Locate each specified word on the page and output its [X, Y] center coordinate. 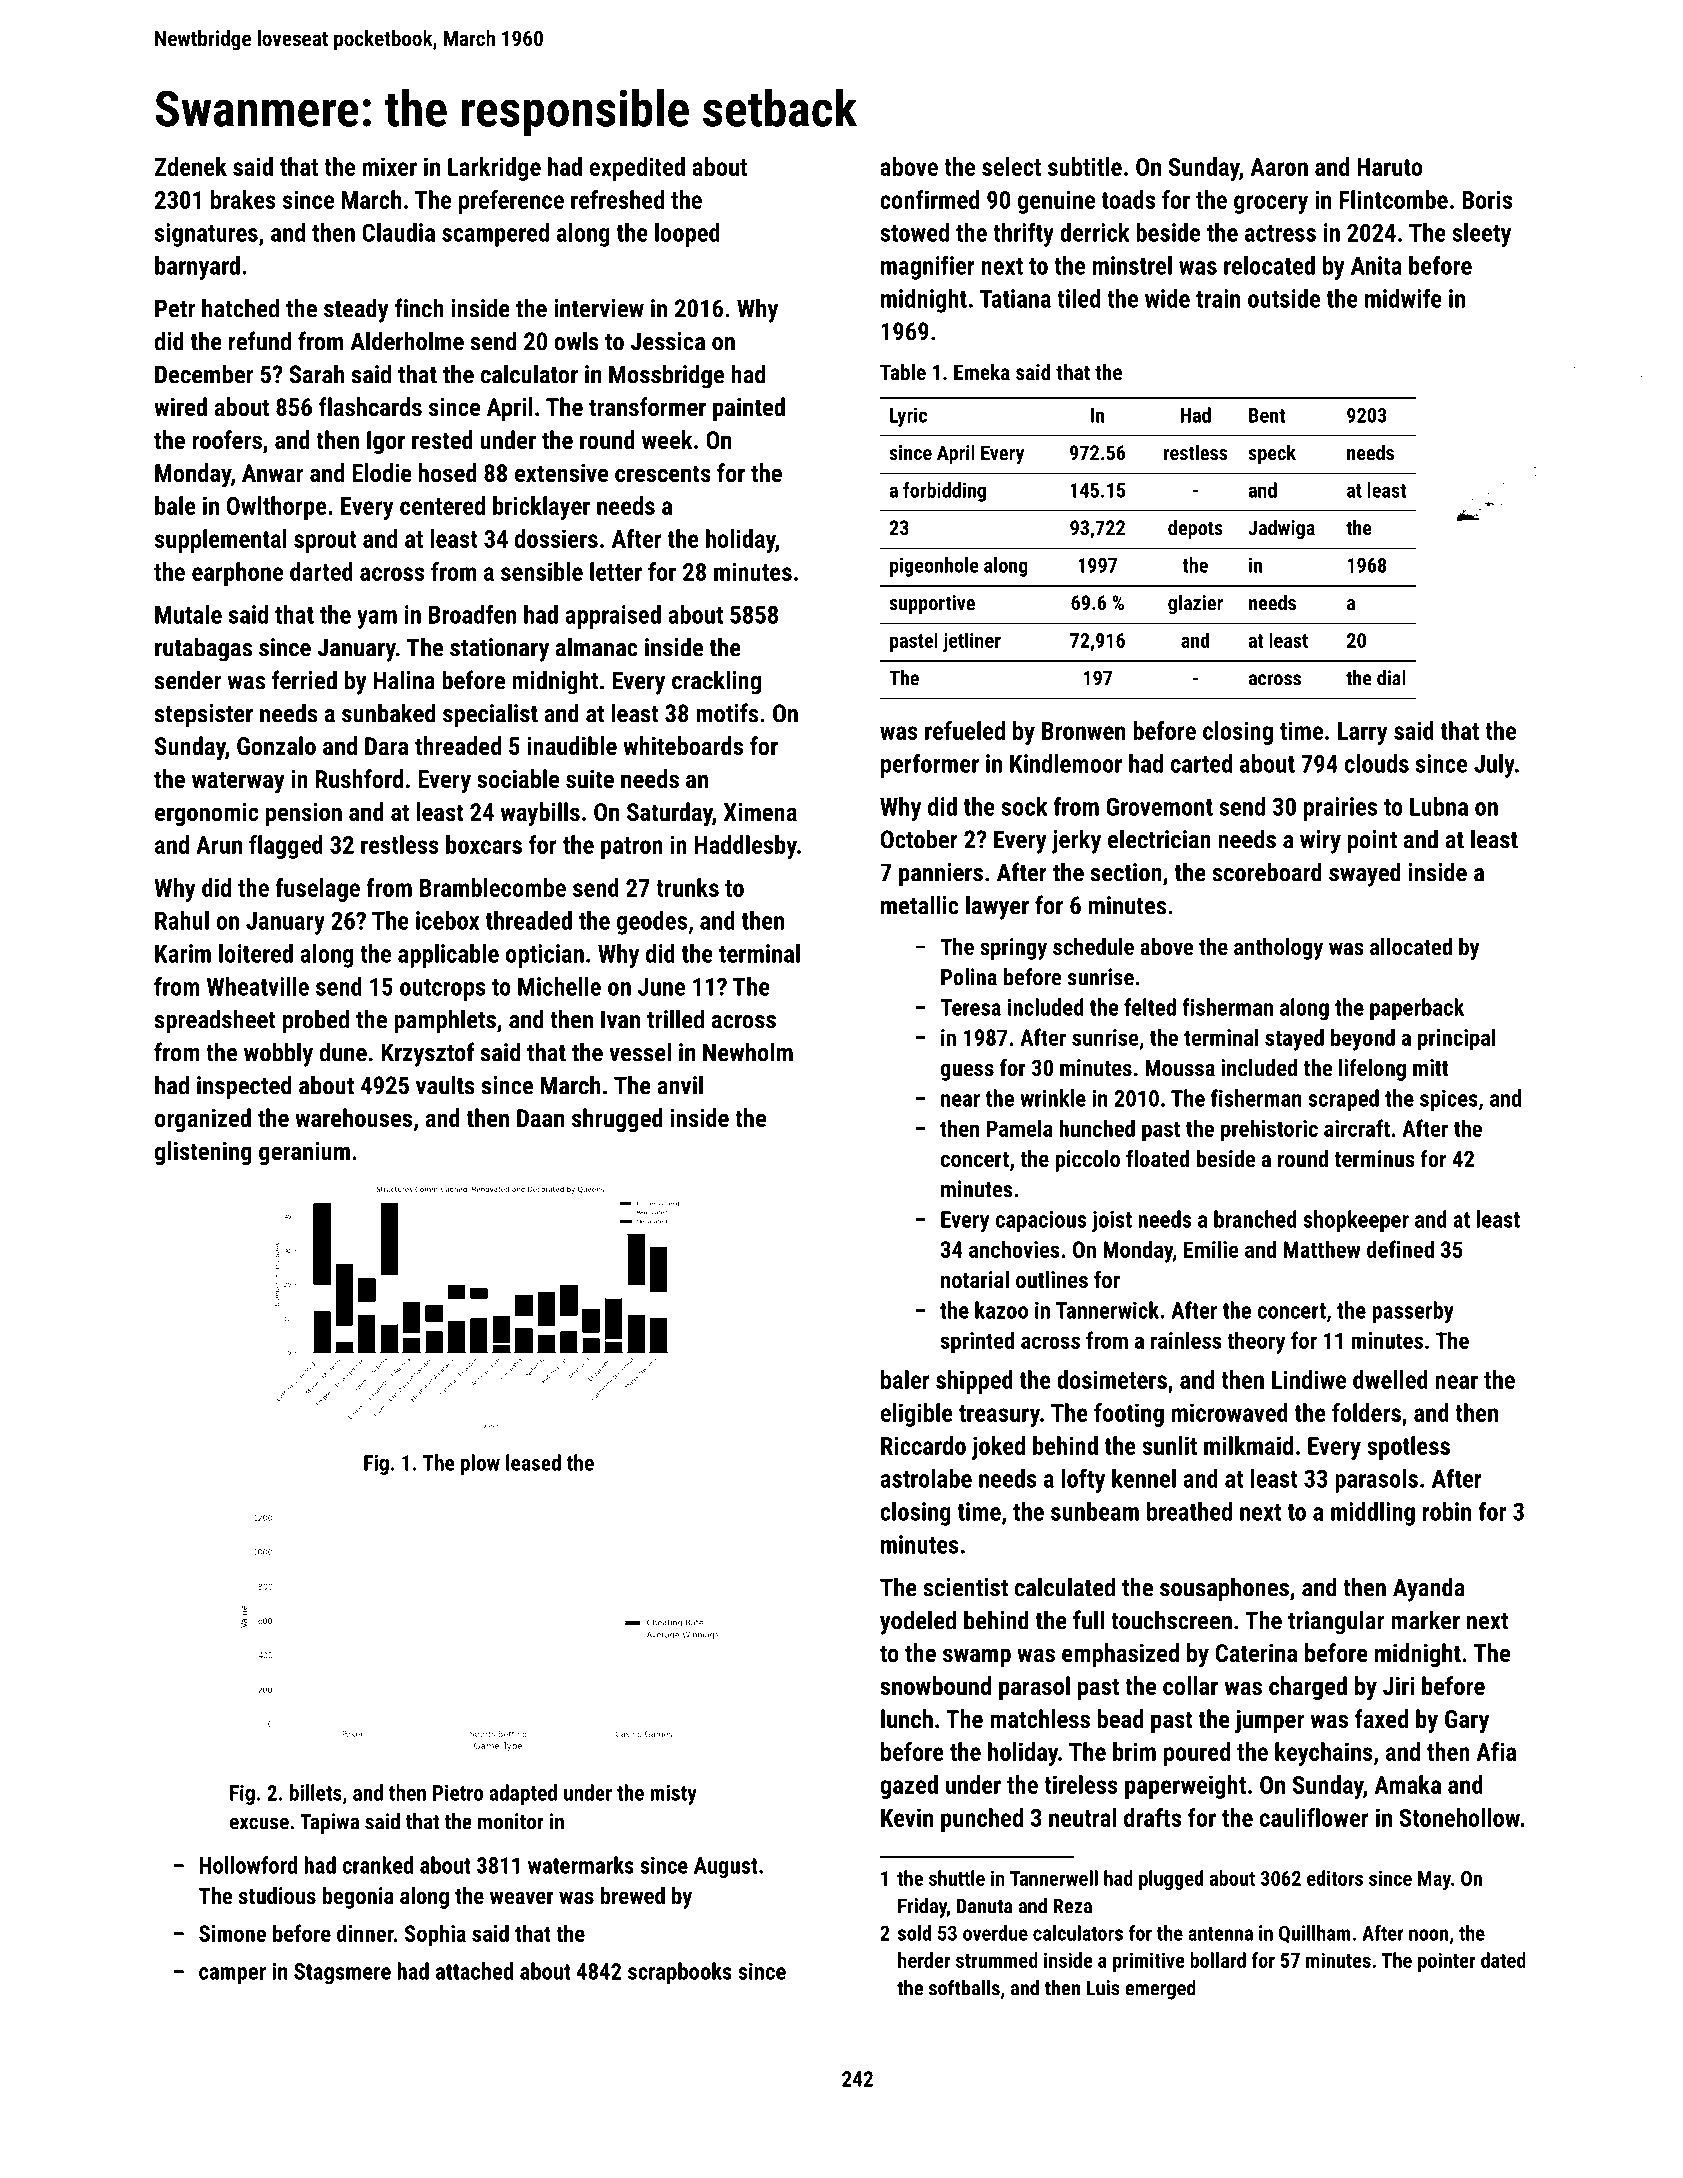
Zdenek [191, 166]
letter [616, 571]
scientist [965, 1587]
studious [277, 1895]
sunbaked [388, 713]
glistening [203, 1153]
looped [687, 235]
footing [1129, 1415]
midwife [1403, 298]
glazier [1195, 604]
